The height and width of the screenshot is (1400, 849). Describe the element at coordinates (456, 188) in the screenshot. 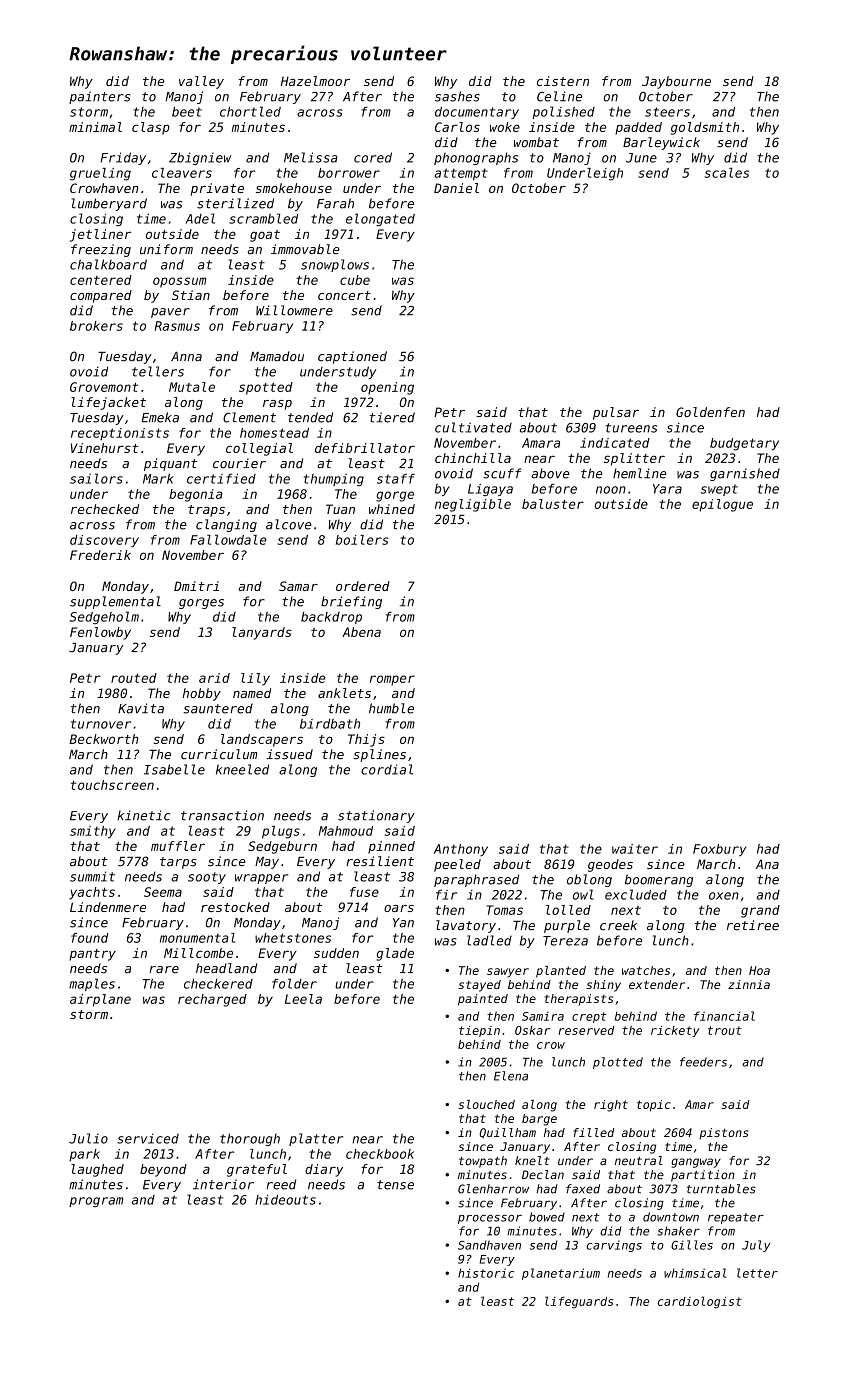

I see `Daniel` at that location.
